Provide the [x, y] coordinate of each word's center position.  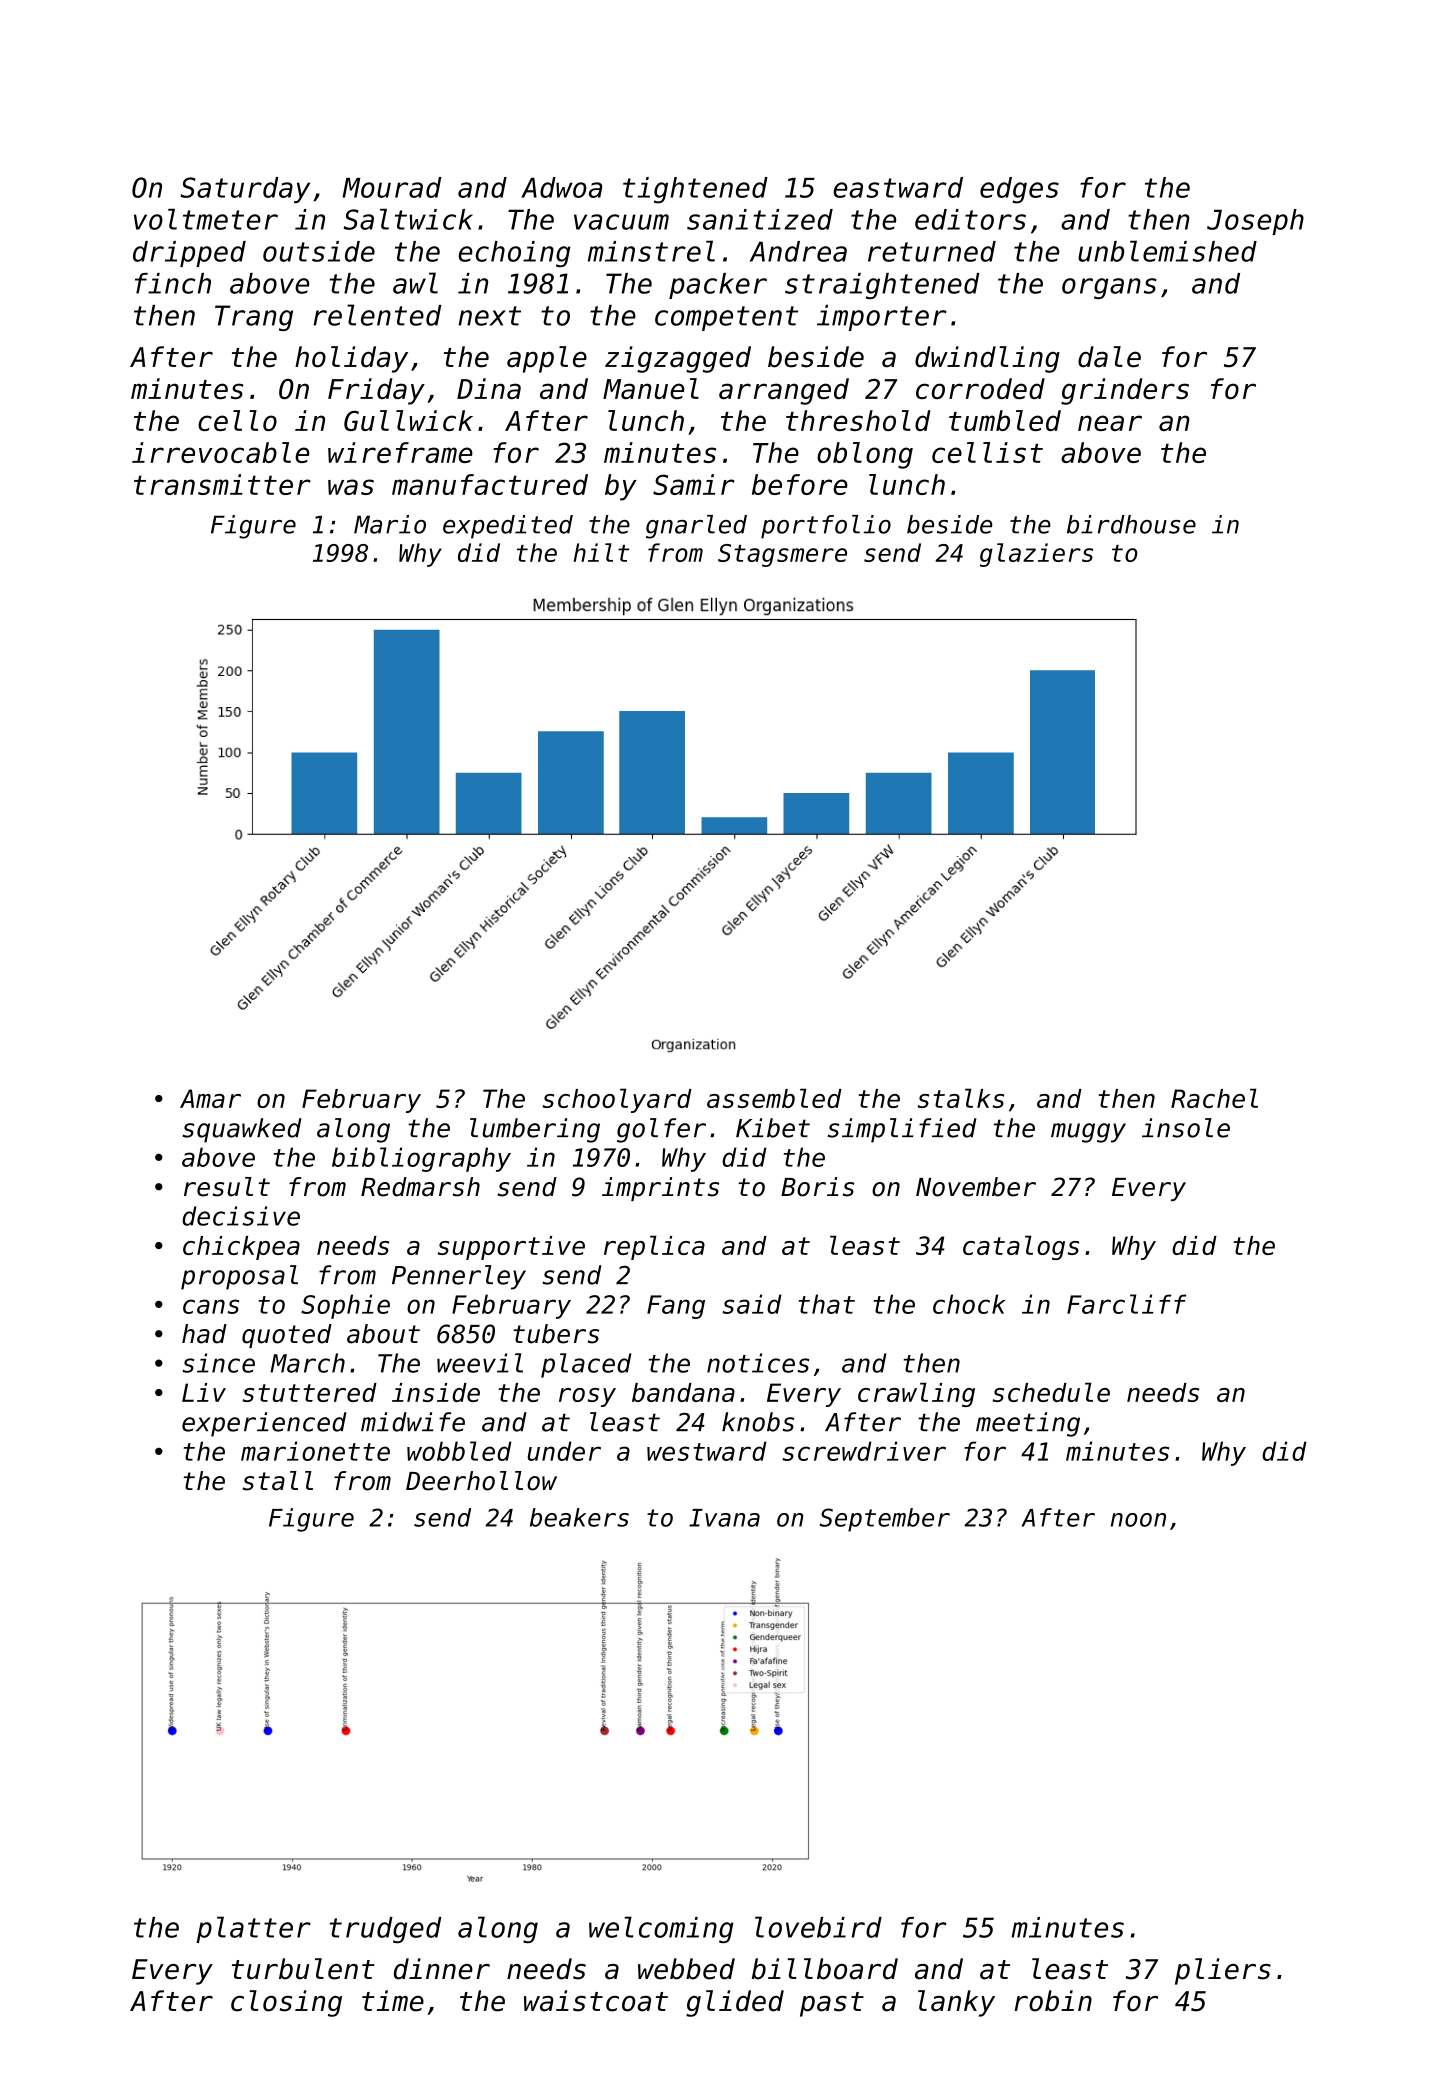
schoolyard [617, 1100]
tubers [556, 1334]
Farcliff [1126, 1304]
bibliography [421, 1159]
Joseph [1255, 222]
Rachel [1214, 1098]
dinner [442, 1969]
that [827, 1304]
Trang [254, 318]
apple [547, 359]
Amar [210, 1098]
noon [1138, 1520]
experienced [264, 1424]
